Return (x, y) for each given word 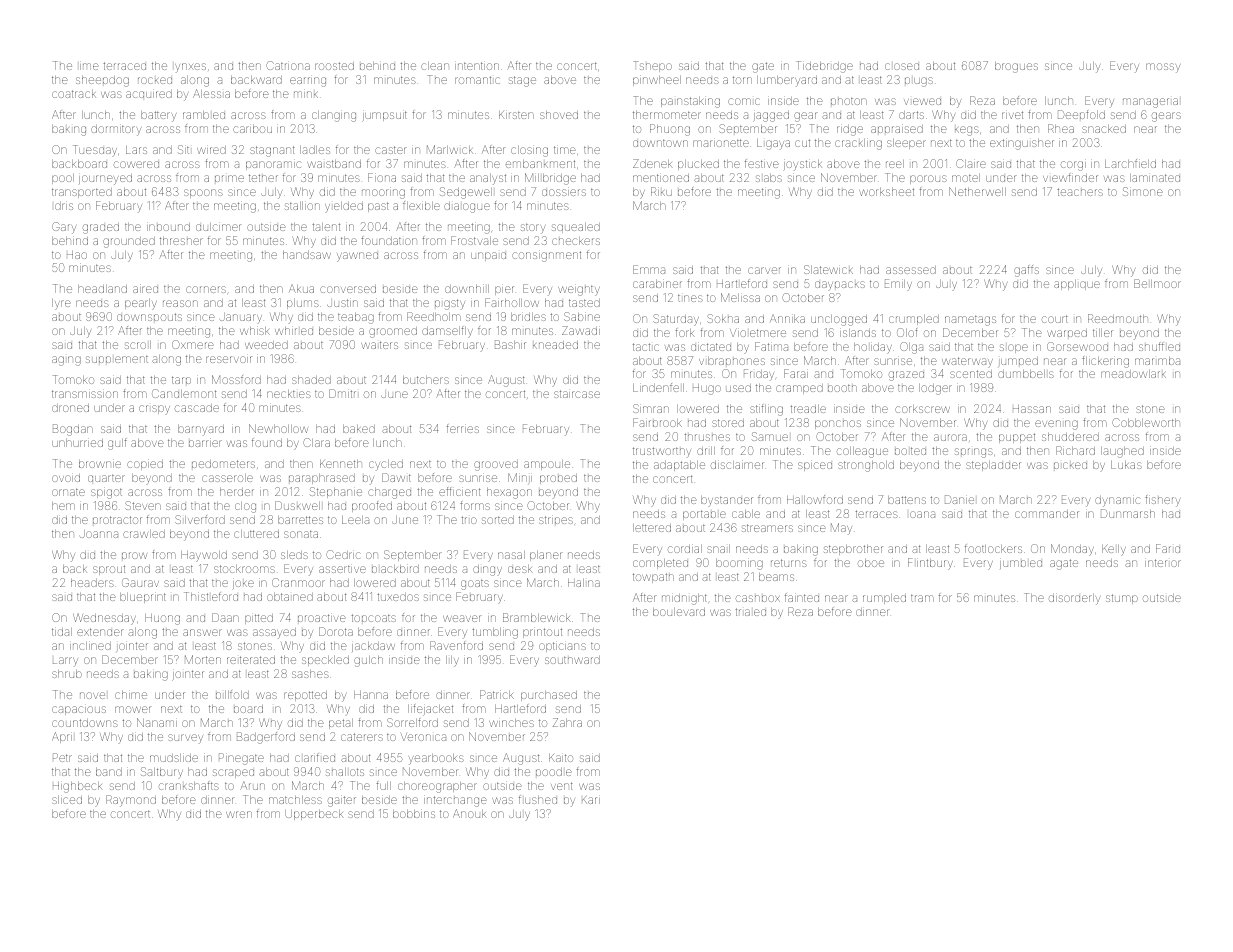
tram (922, 598)
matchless (295, 800)
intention (477, 66)
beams (776, 577)
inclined (90, 646)
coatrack (73, 94)
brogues (1016, 67)
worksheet (886, 192)
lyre (61, 304)
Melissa (740, 297)
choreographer (437, 787)
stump (1122, 599)
